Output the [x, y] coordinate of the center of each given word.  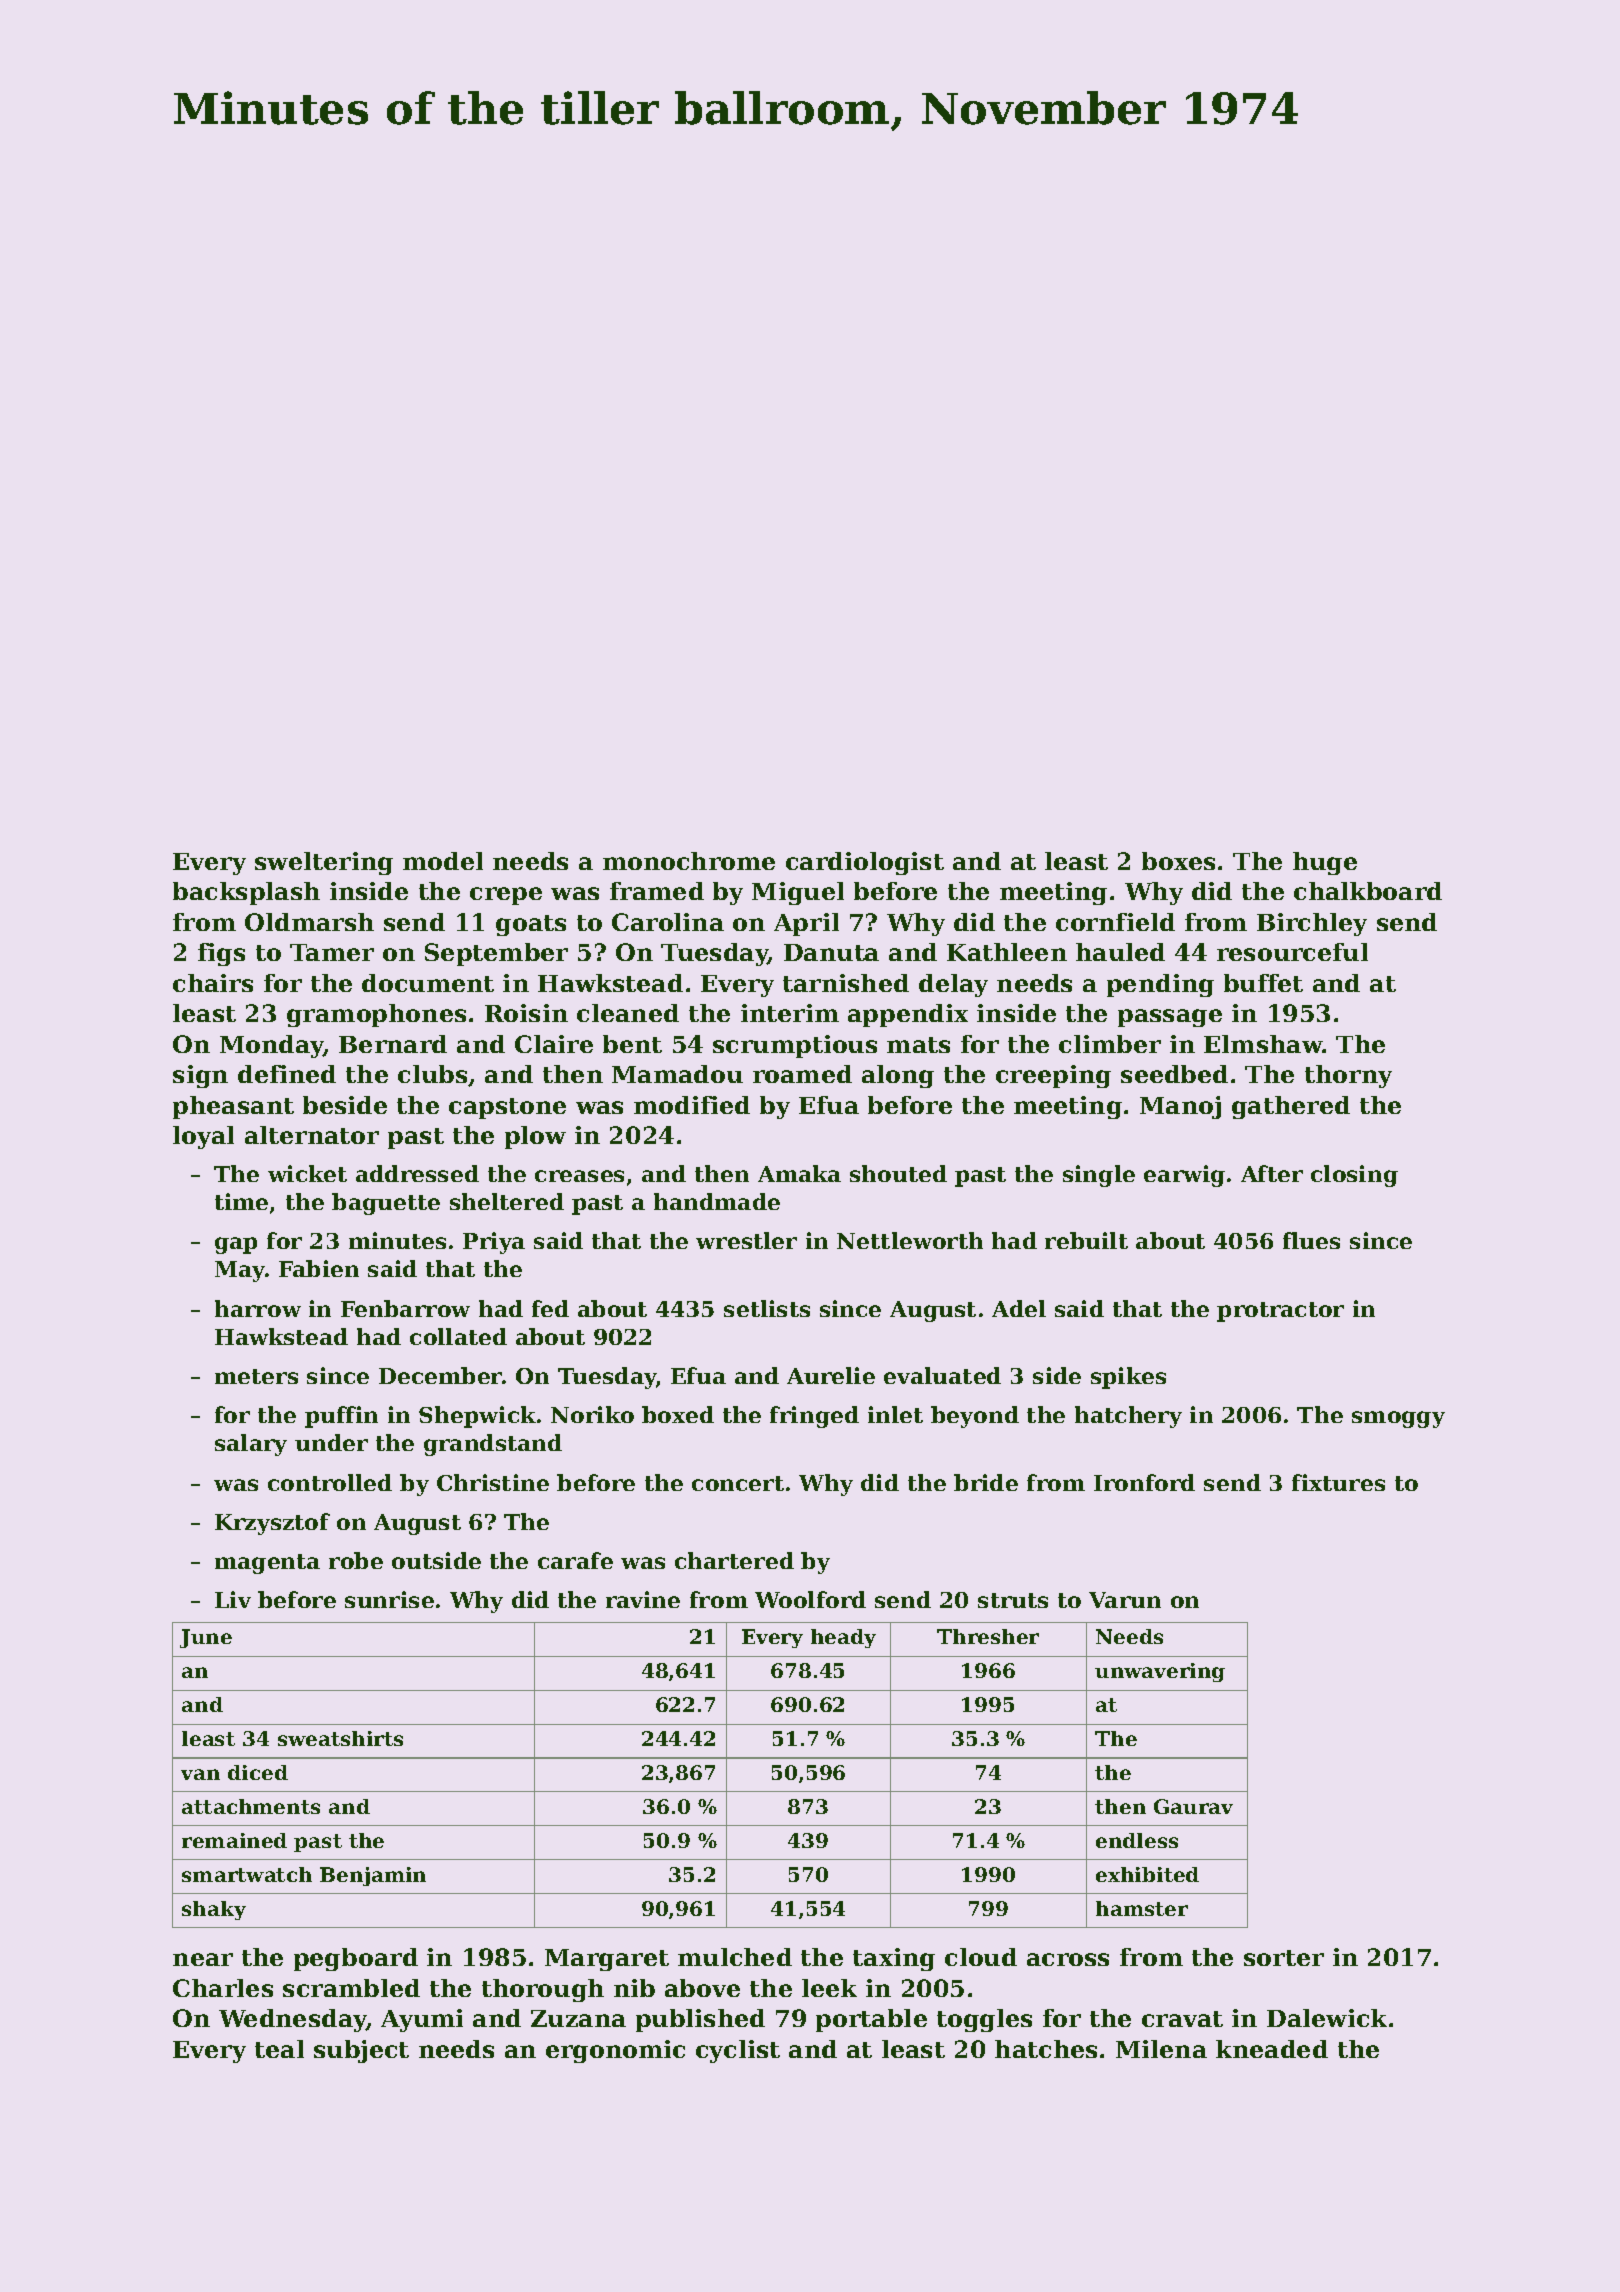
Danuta [831, 952]
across [1068, 1959]
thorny [1348, 1076]
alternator [312, 1135]
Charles [223, 1988]
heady [843, 1638]
